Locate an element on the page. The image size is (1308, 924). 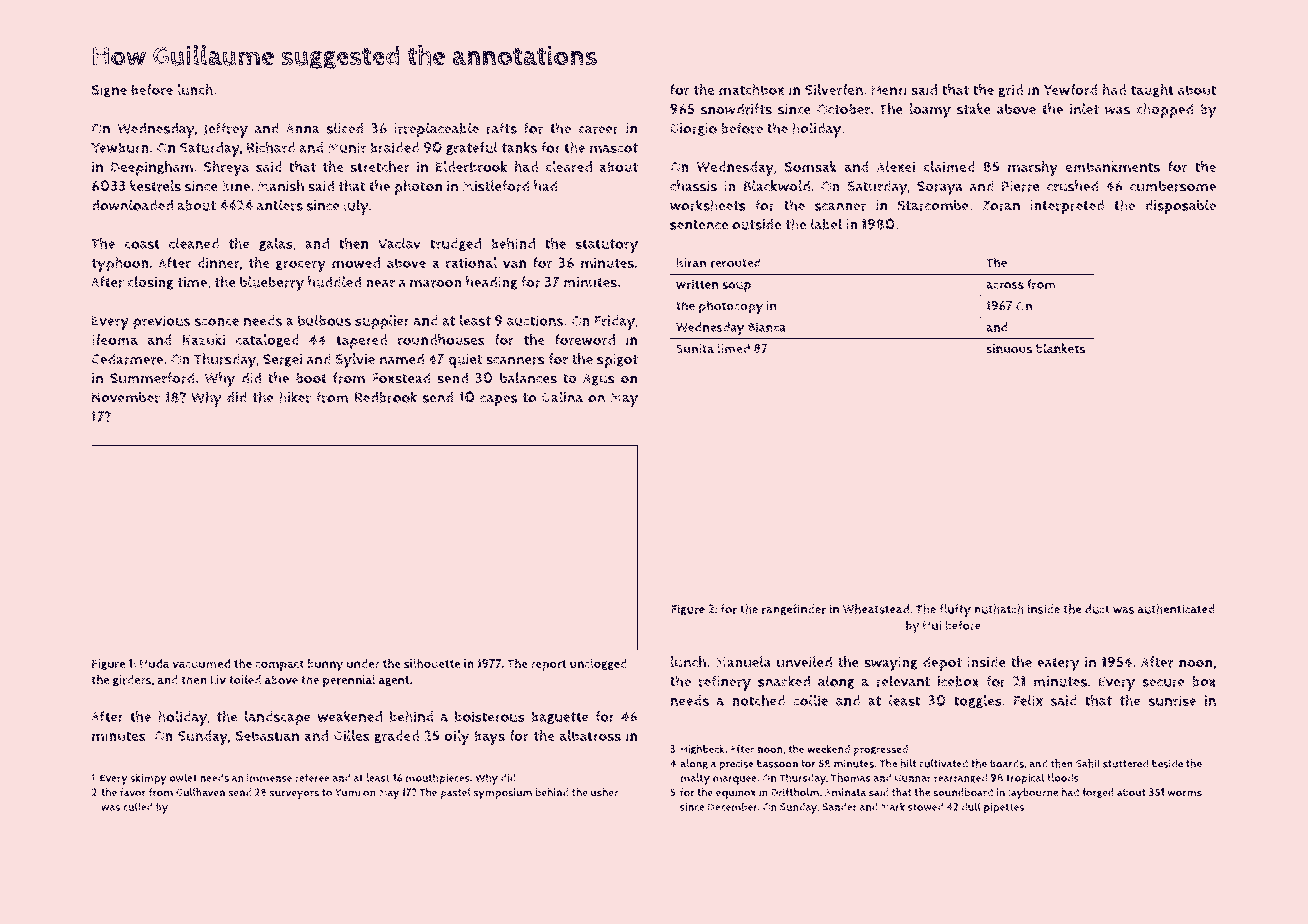
cumbersome is located at coordinates (1173, 186).
